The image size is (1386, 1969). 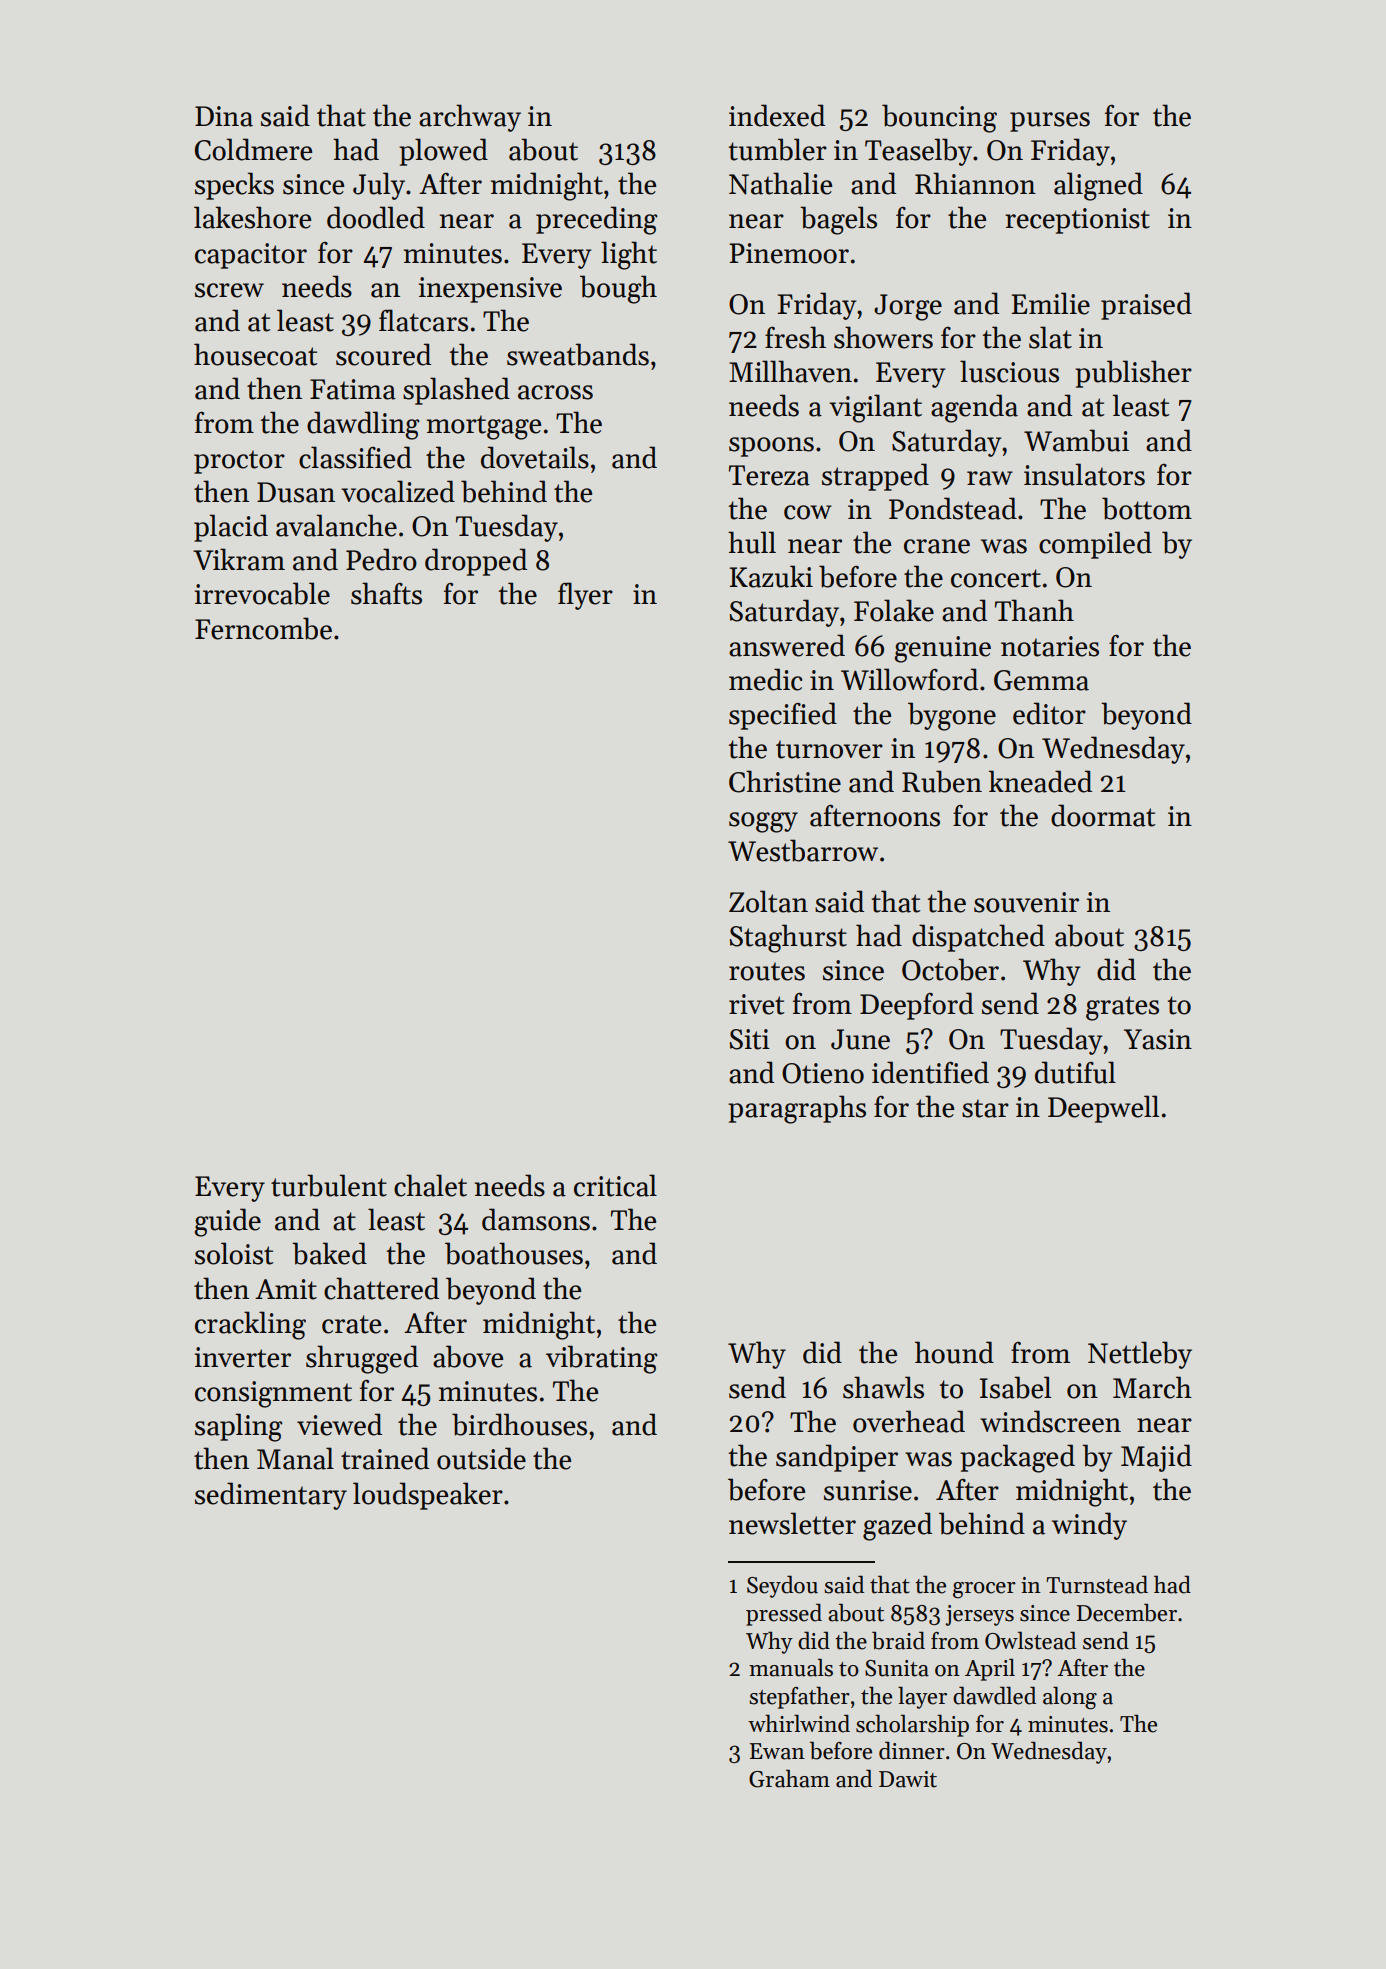 I want to click on sedimentary, so click(x=271, y=1496).
